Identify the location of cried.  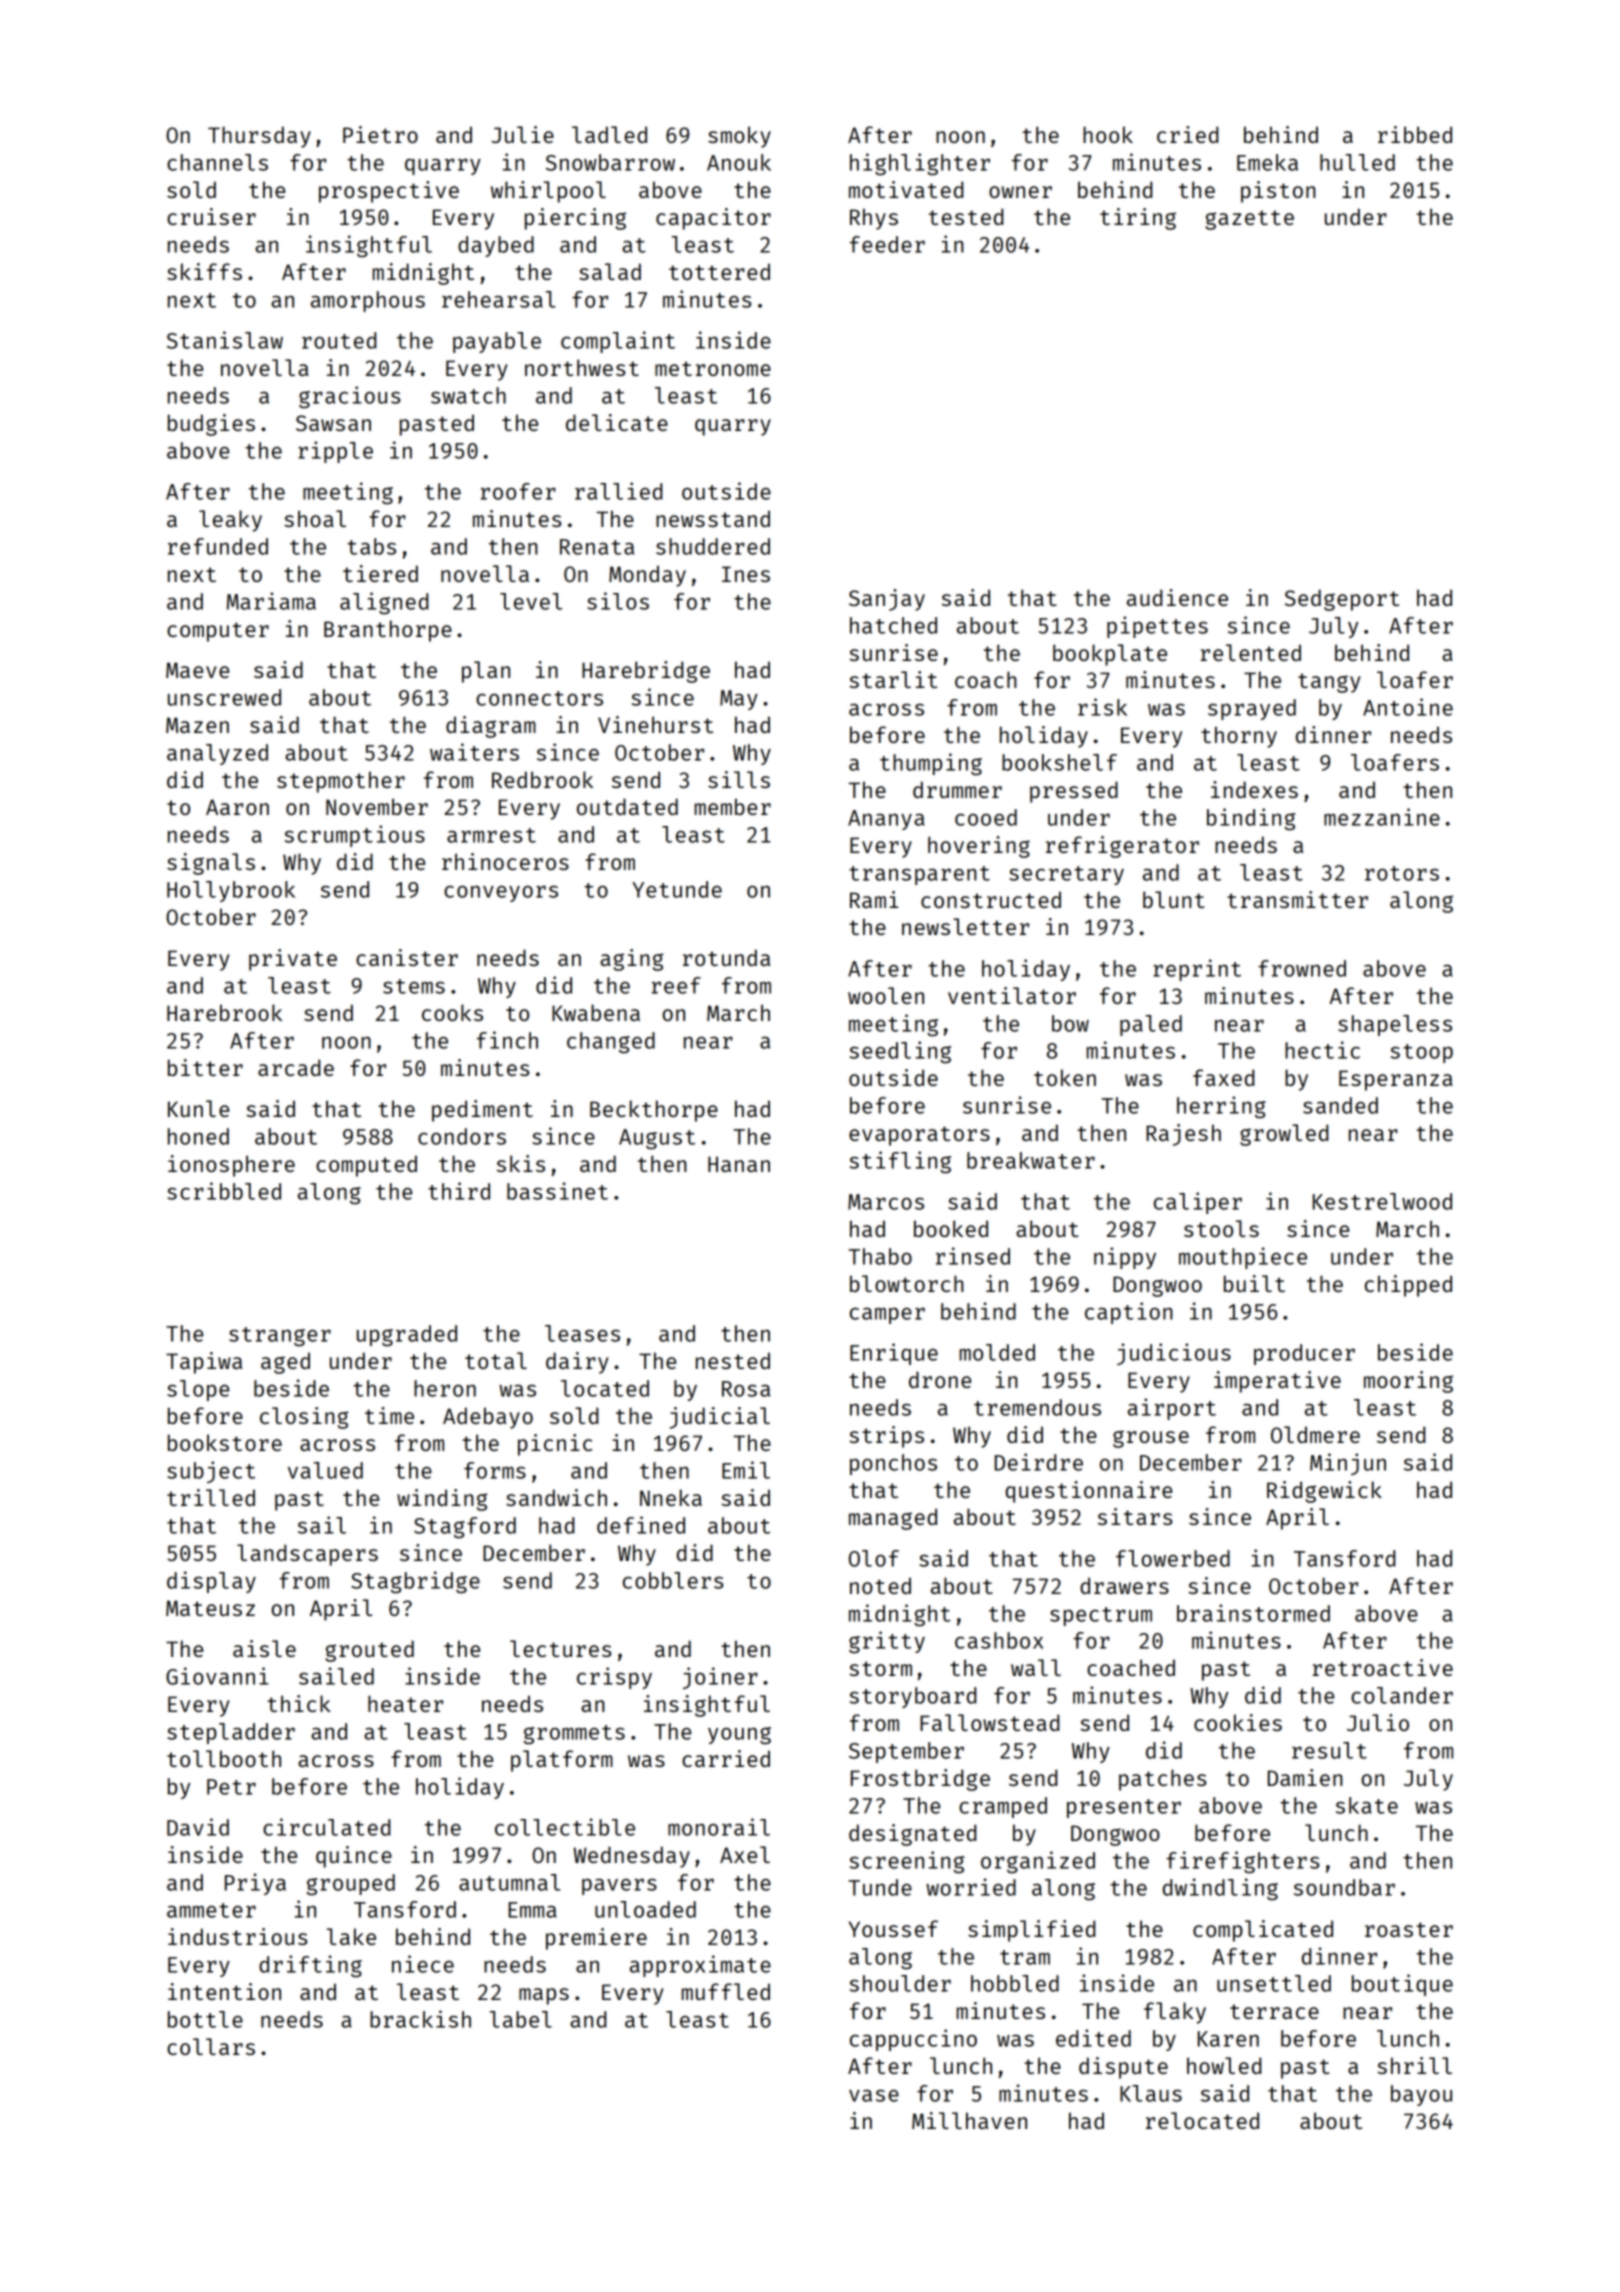
(1187, 134).
